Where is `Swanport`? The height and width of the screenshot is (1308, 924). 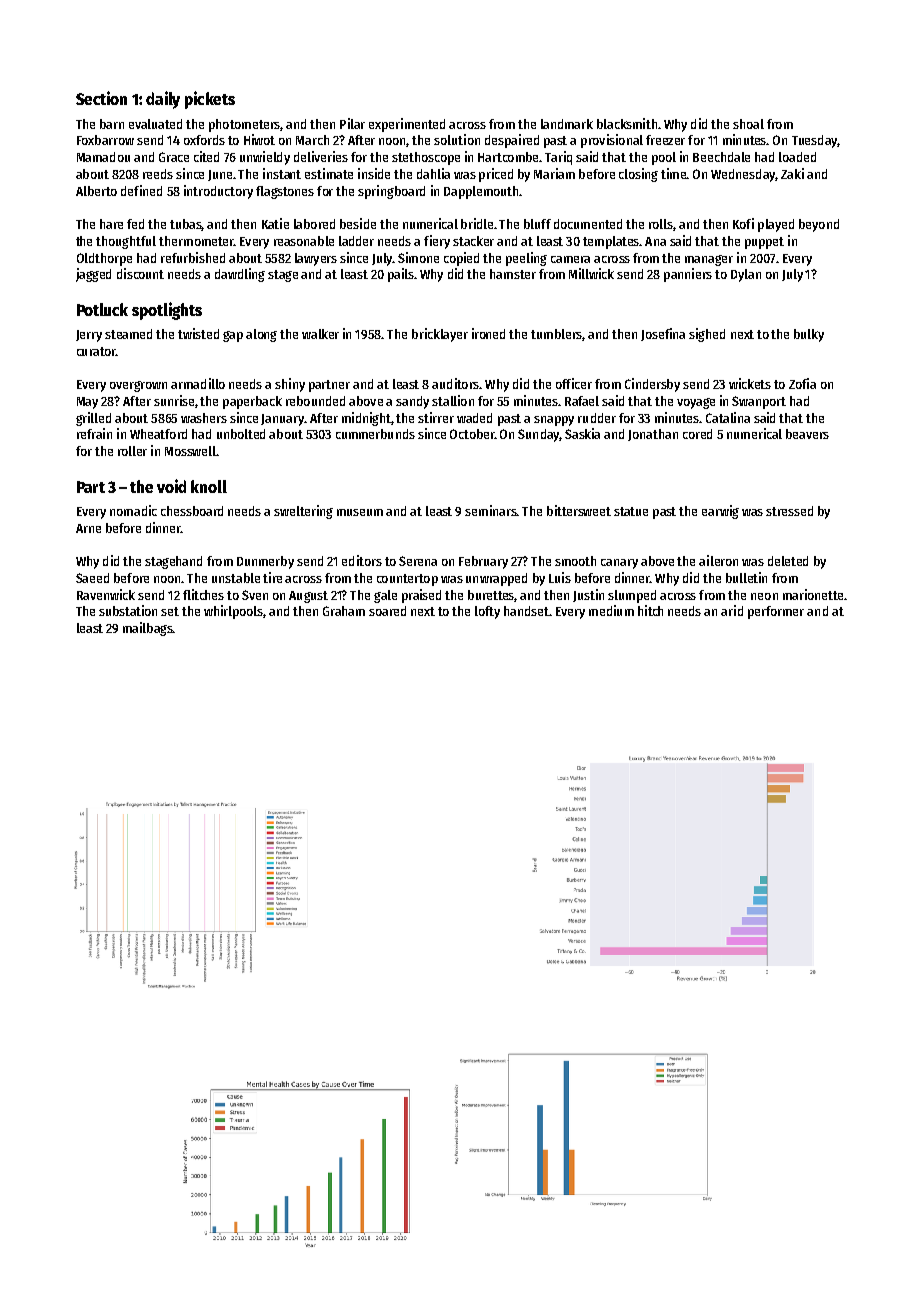
Swanport is located at coordinates (759, 402).
